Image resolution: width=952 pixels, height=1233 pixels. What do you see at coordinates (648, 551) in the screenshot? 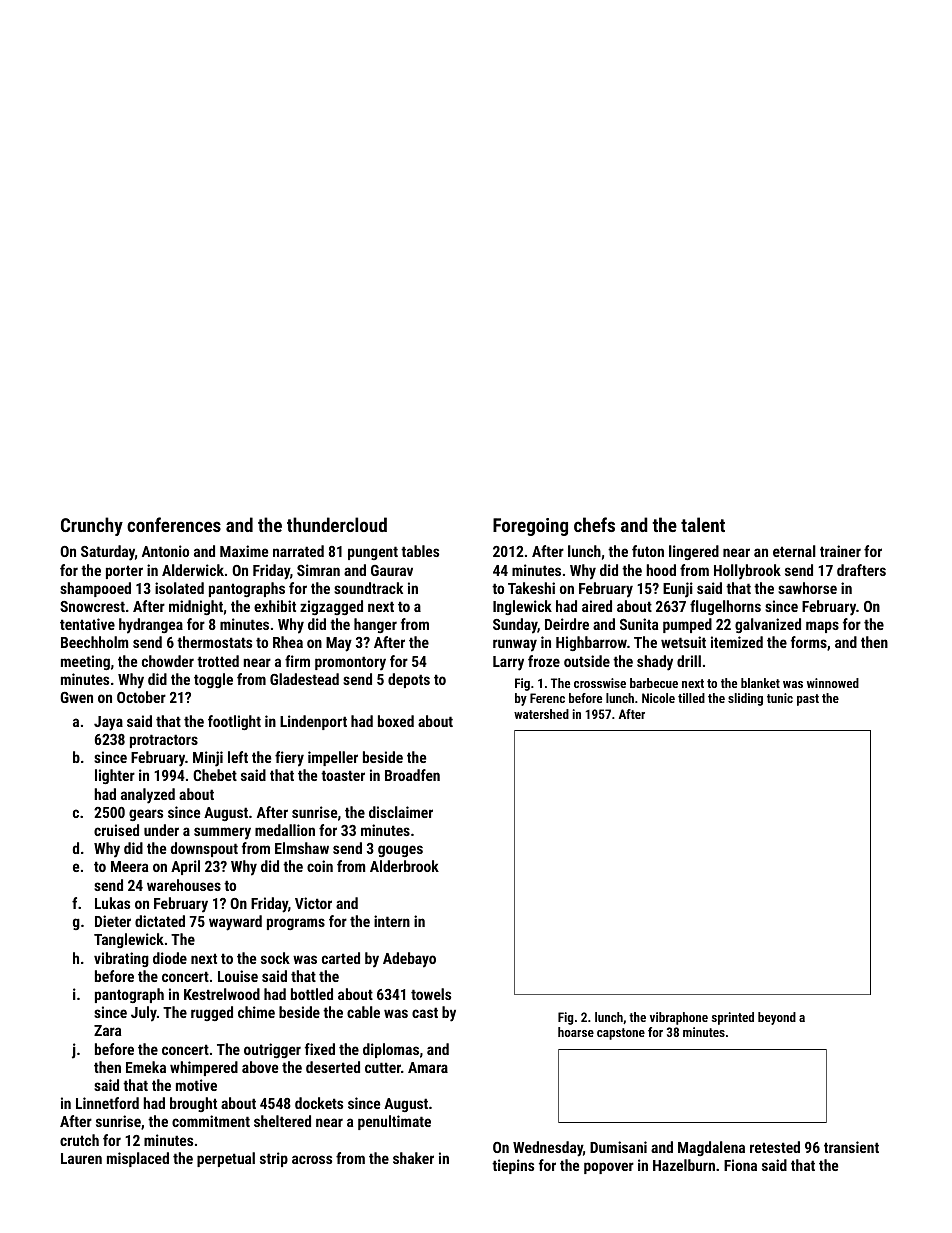
I see `futon` at bounding box center [648, 551].
